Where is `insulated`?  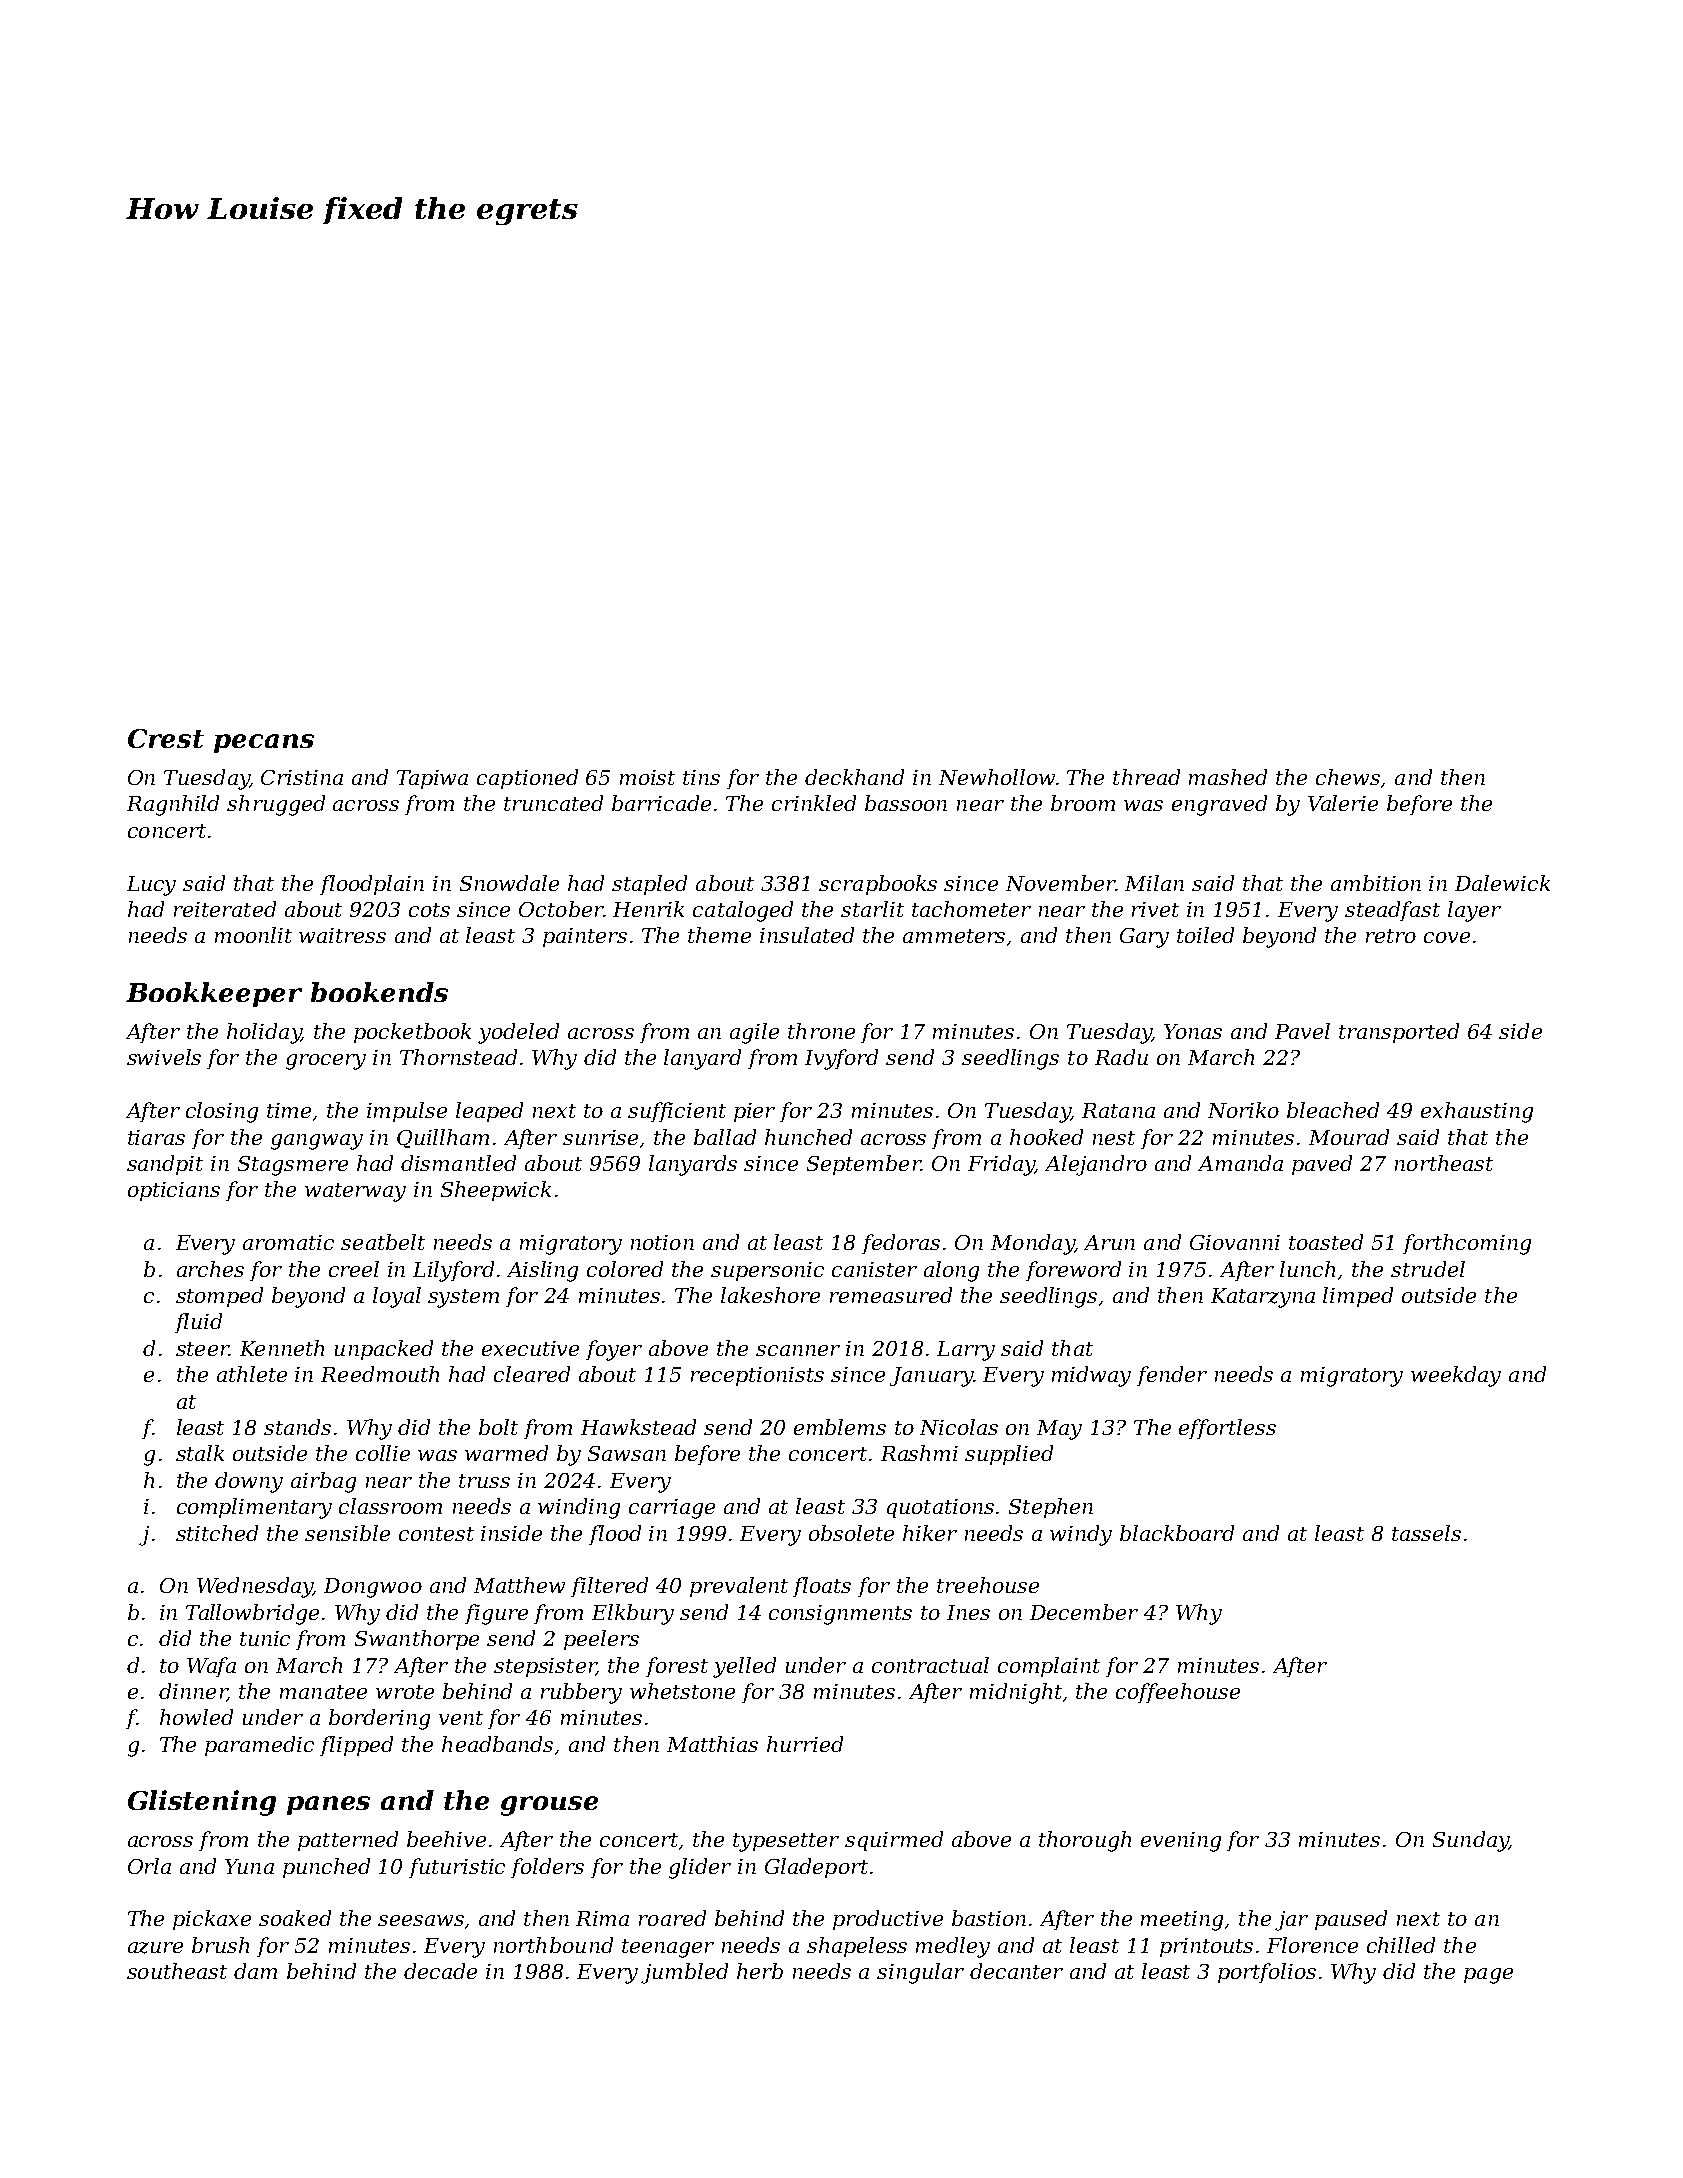 insulated is located at coordinates (807, 935).
